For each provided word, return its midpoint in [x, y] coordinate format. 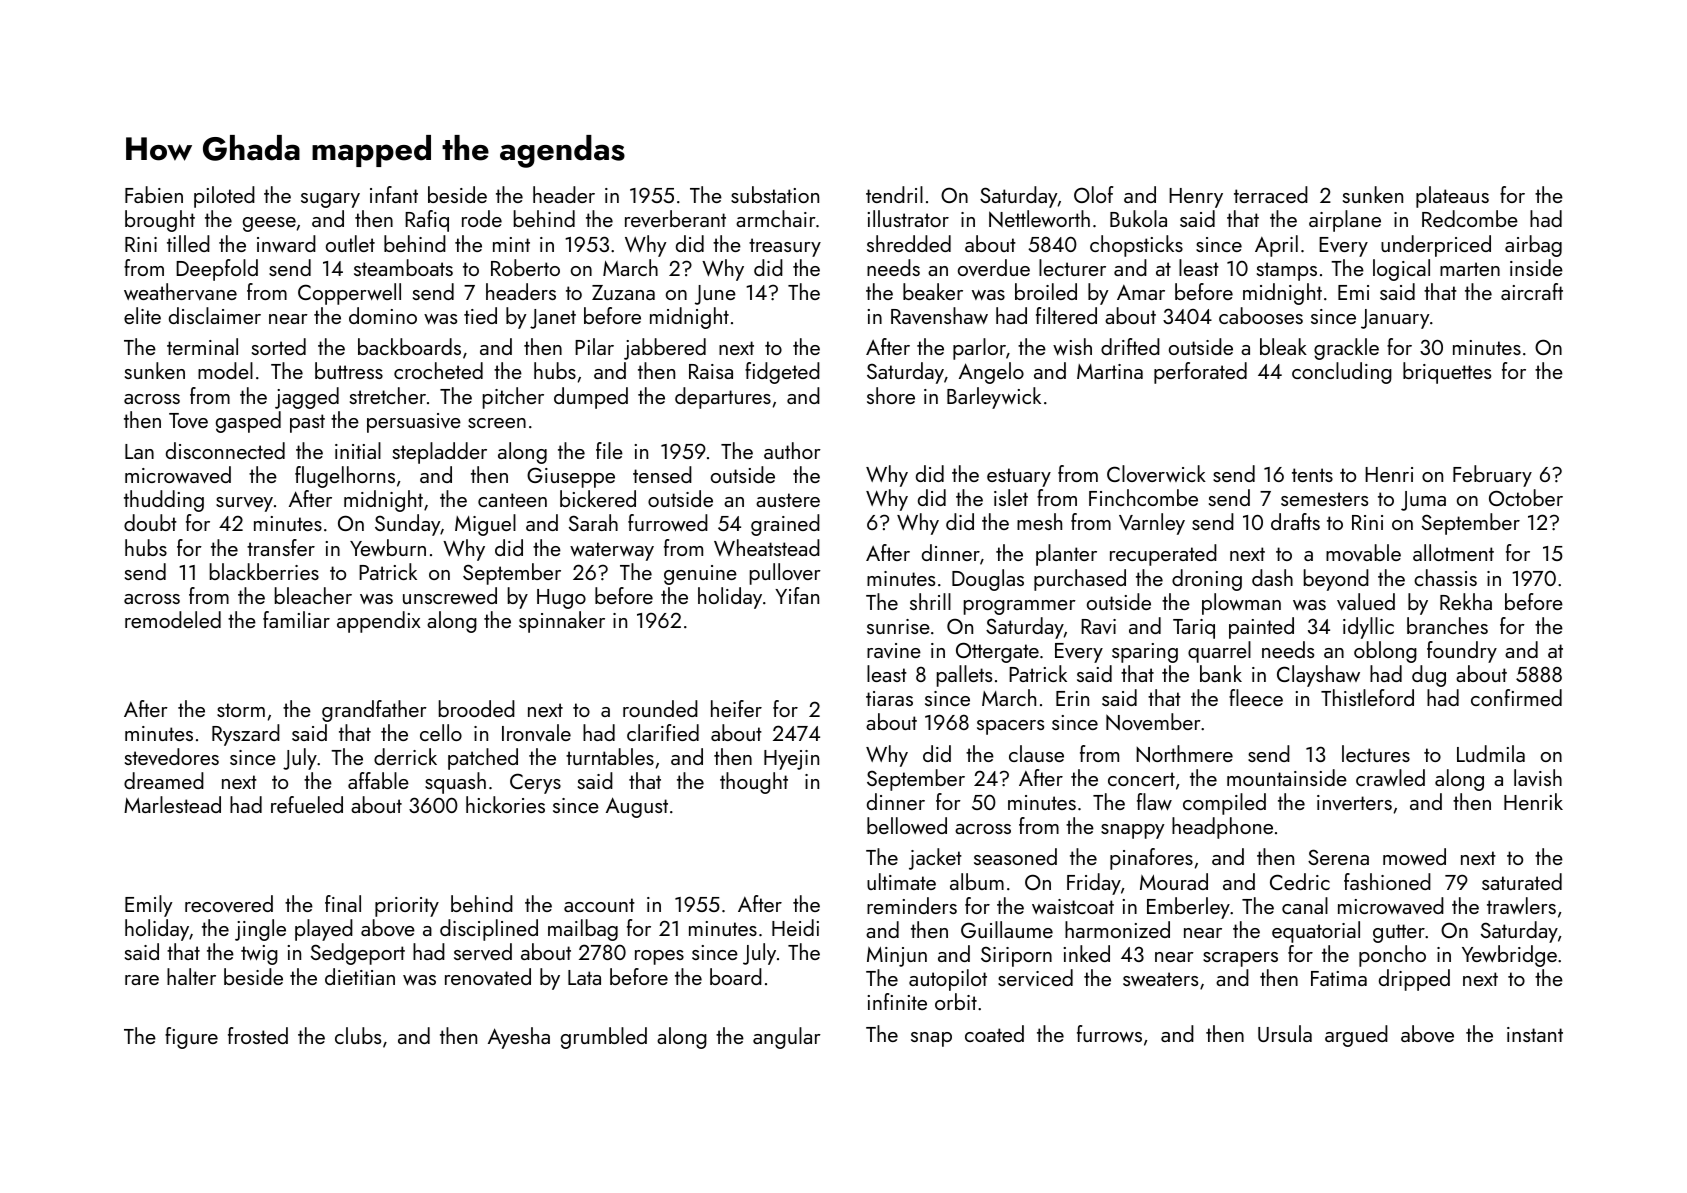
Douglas [988, 580]
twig [259, 955]
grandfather [374, 711]
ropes [659, 957]
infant [394, 194]
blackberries [264, 571]
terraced [1271, 194]
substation [775, 194]
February [1492, 476]
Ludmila [1491, 753]
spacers [1010, 727]
